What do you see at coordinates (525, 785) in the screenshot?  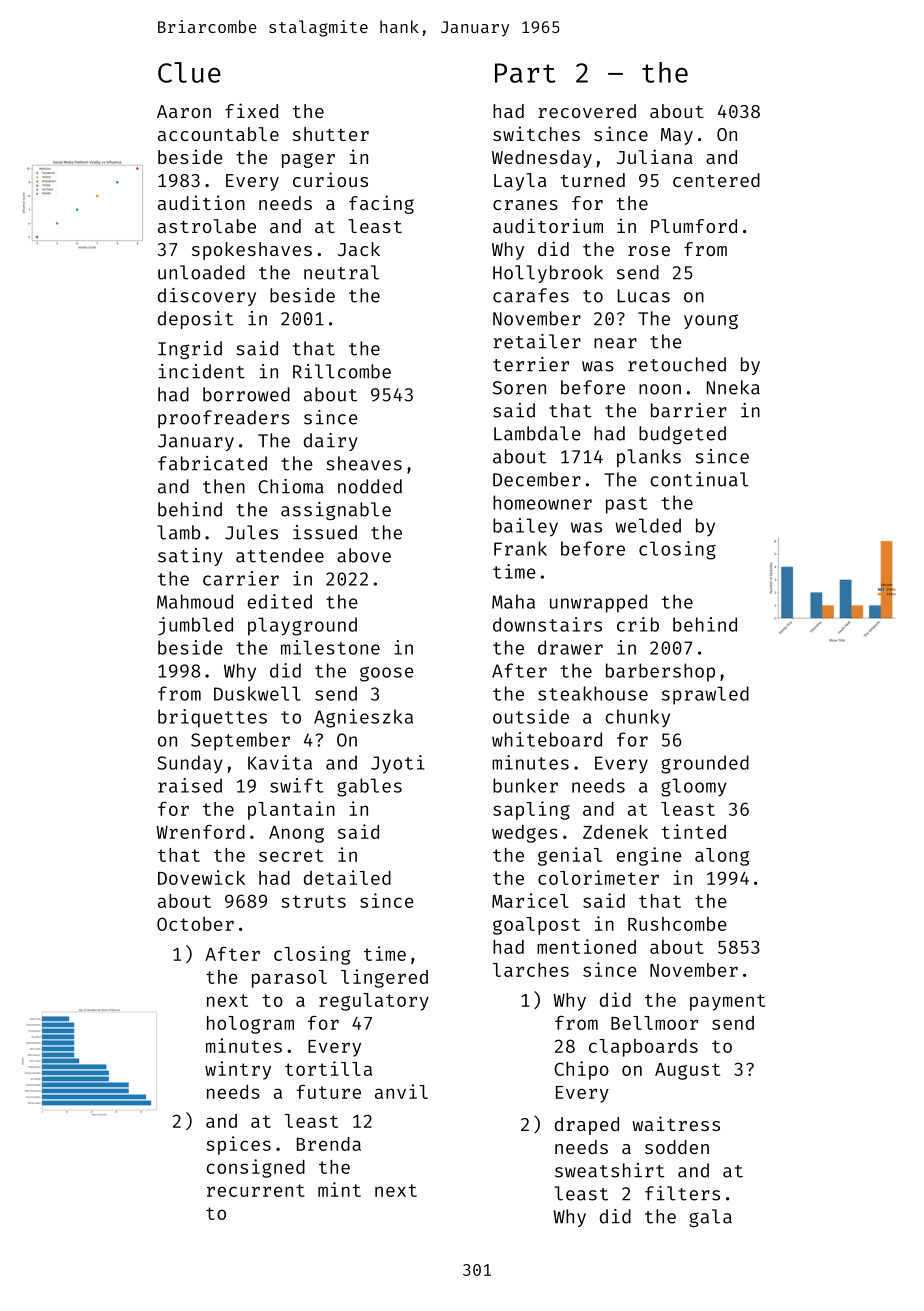 I see `bunker` at bounding box center [525, 785].
